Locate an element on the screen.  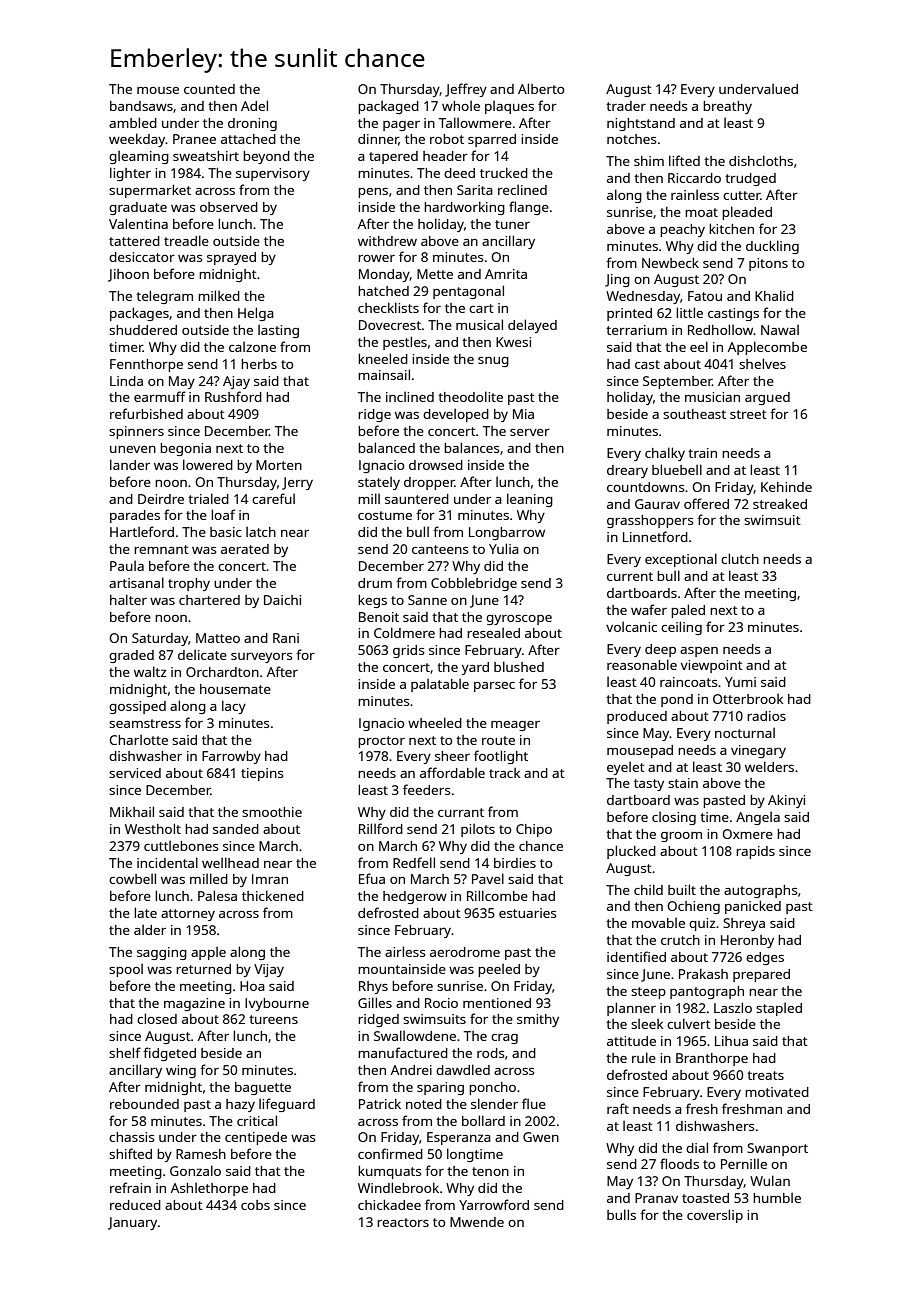
rapids is located at coordinates (755, 852).
